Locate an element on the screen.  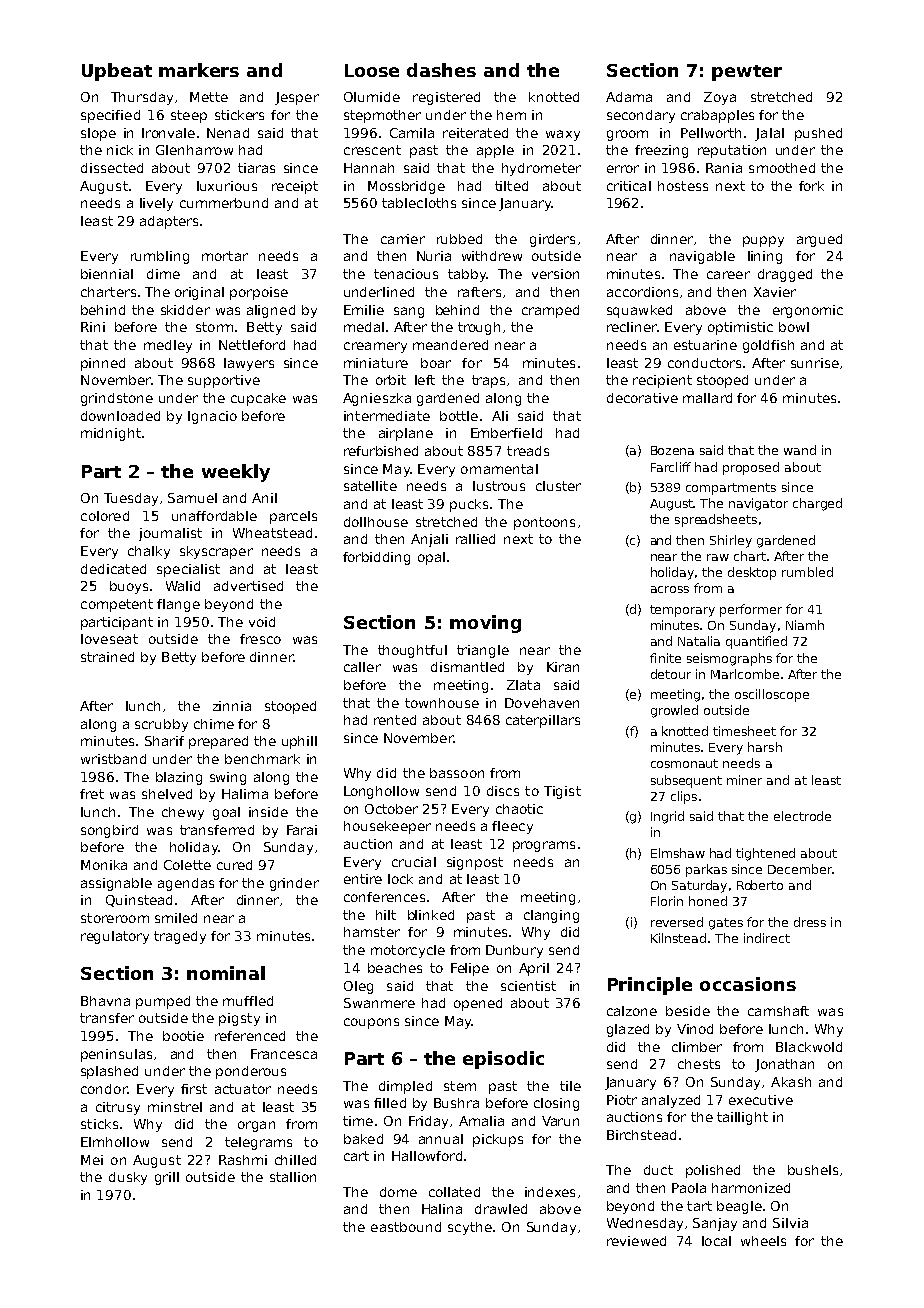
colored is located at coordinates (105, 516).
